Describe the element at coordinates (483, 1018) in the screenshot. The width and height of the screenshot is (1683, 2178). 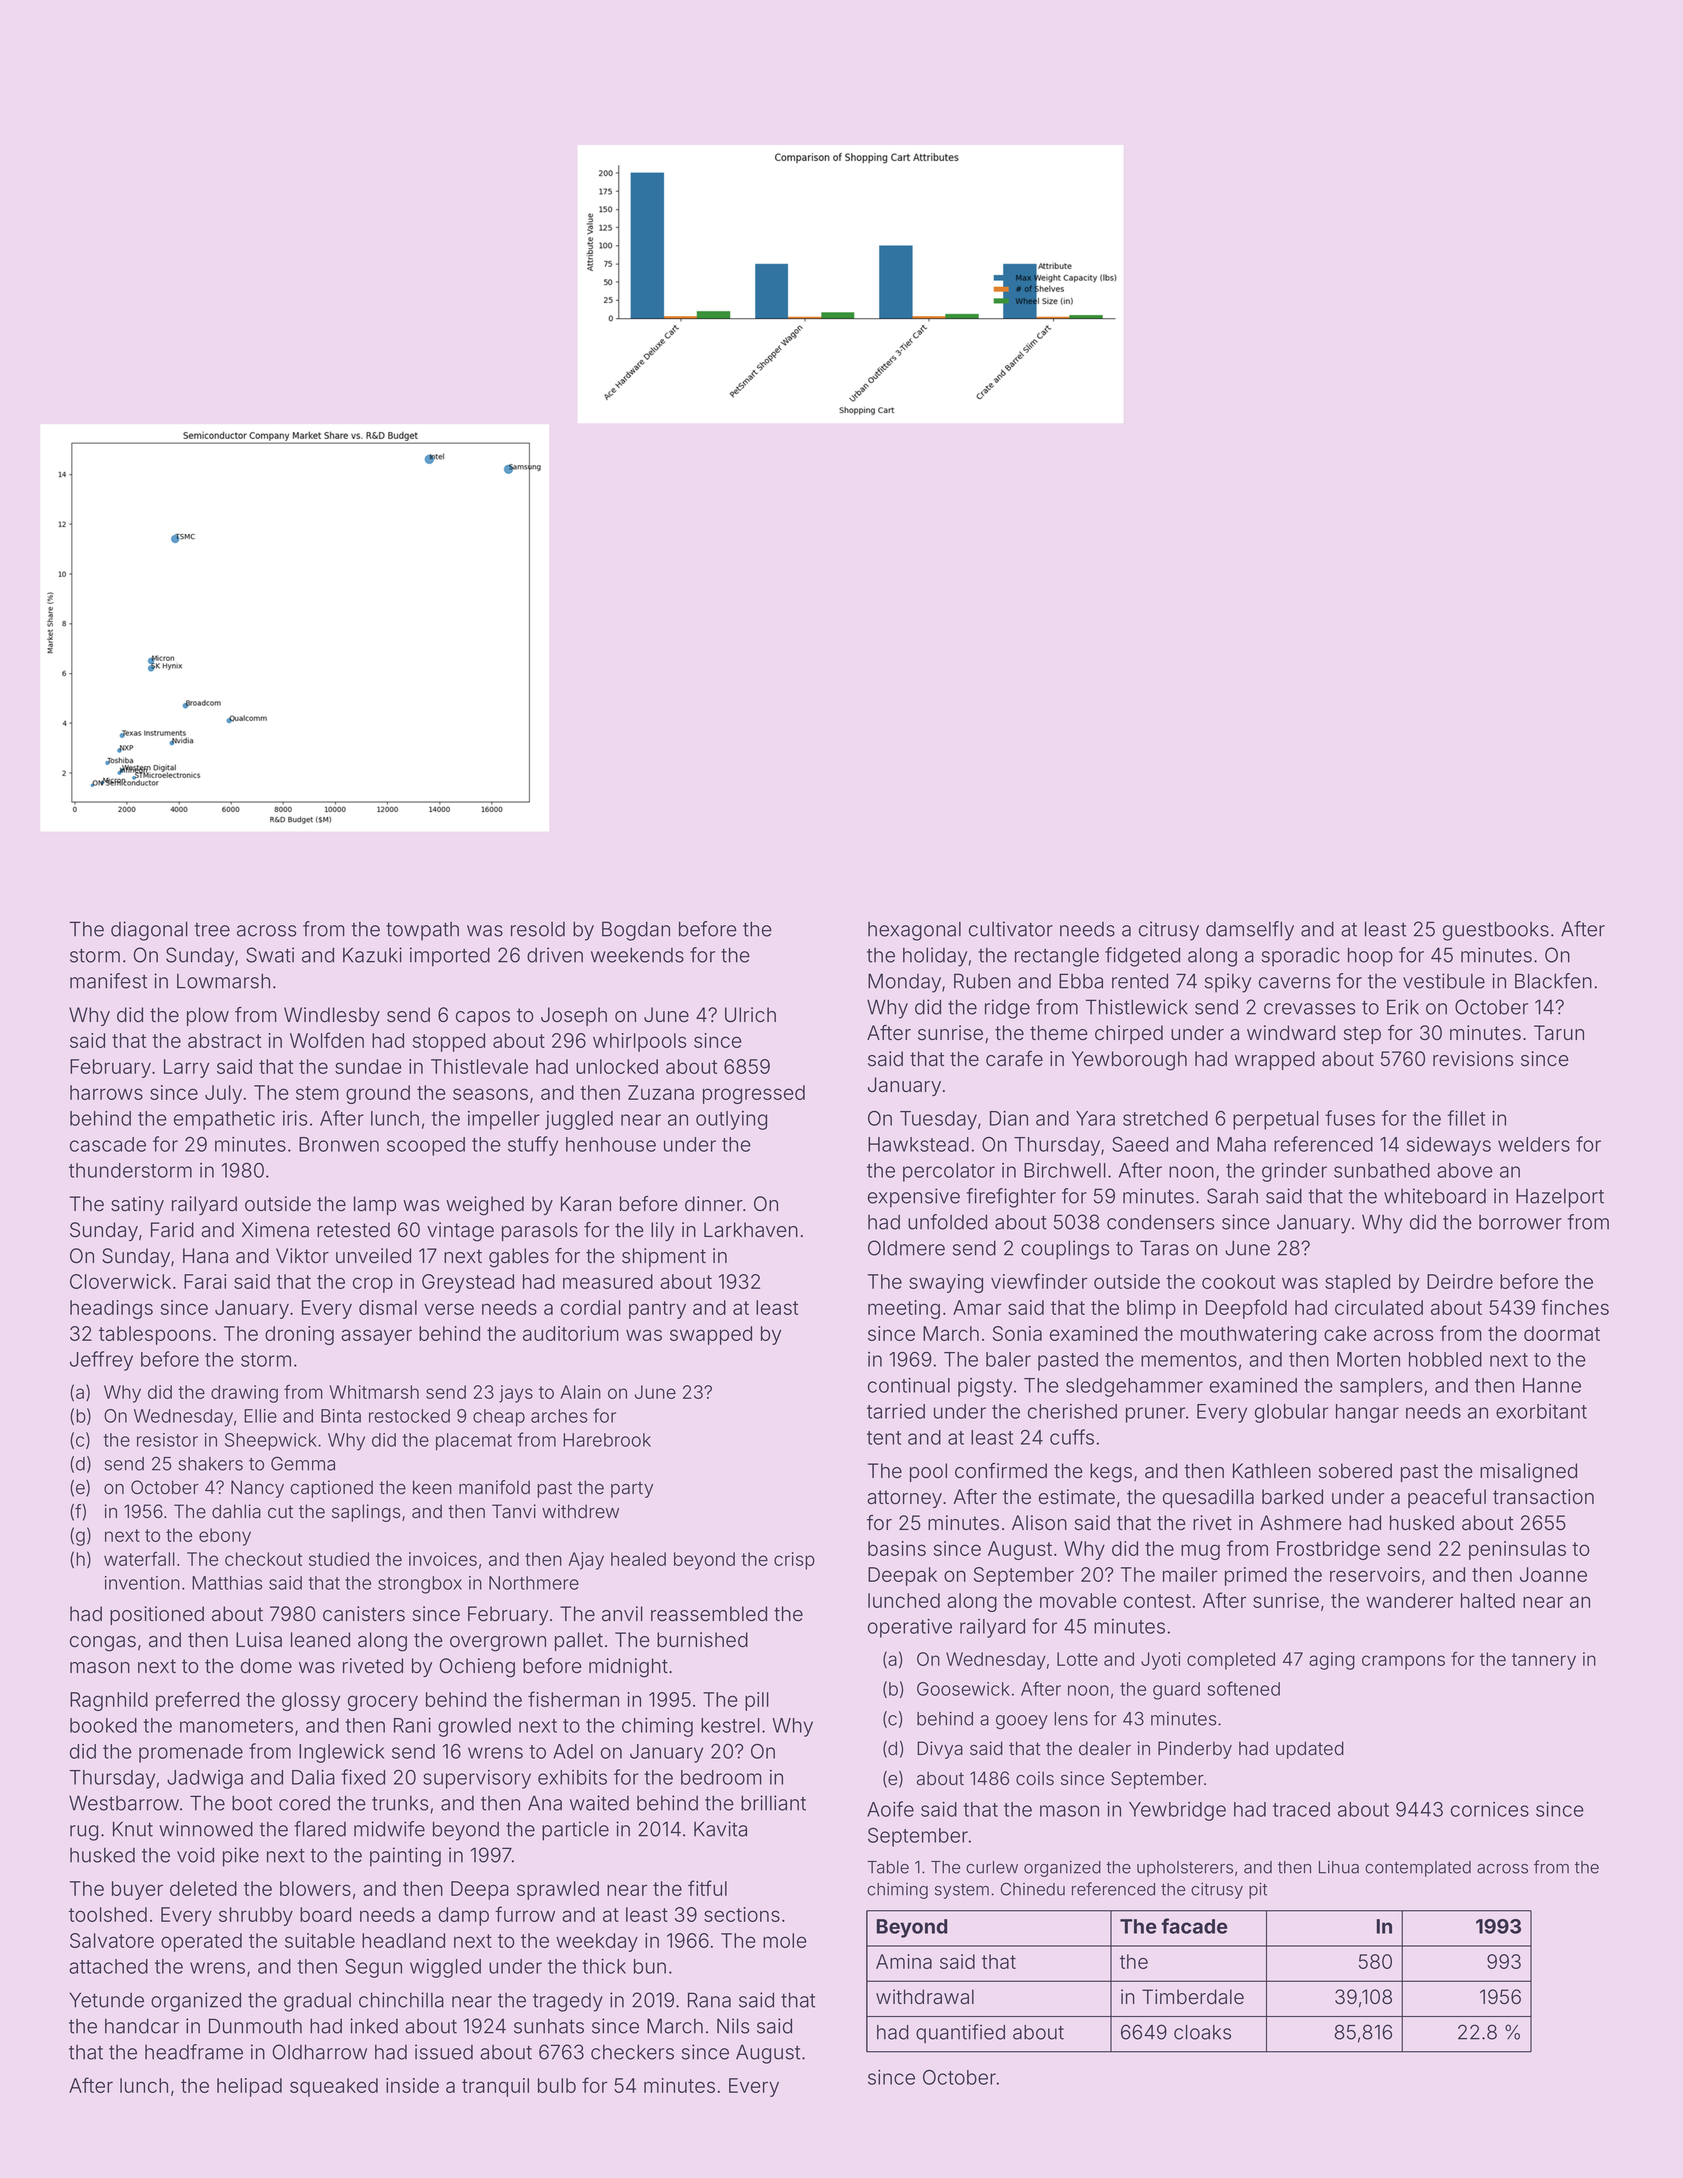
I see `capos` at that location.
